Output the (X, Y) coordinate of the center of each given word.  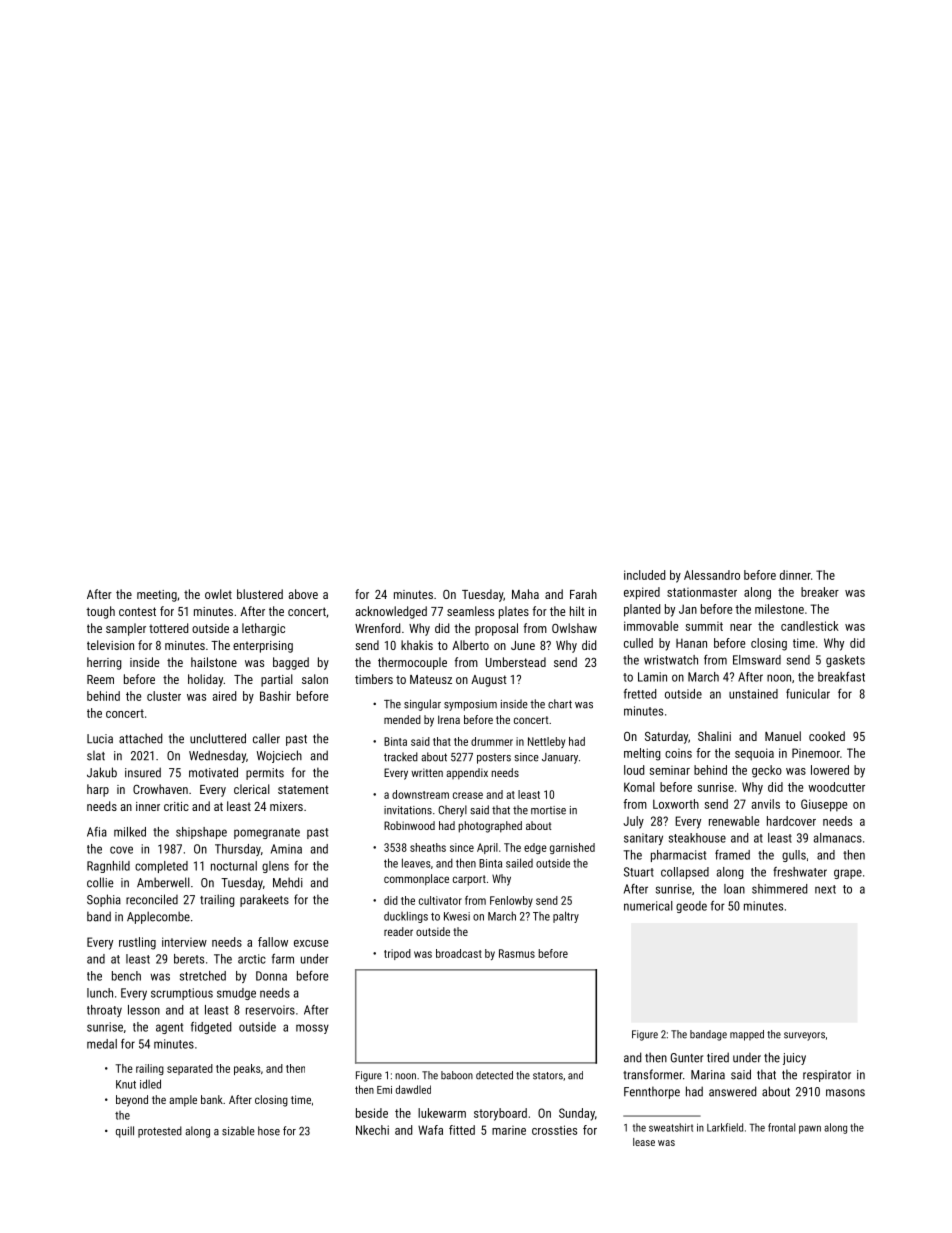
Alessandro (712, 575)
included (644, 575)
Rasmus (517, 953)
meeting (157, 596)
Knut (126, 1084)
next (825, 889)
